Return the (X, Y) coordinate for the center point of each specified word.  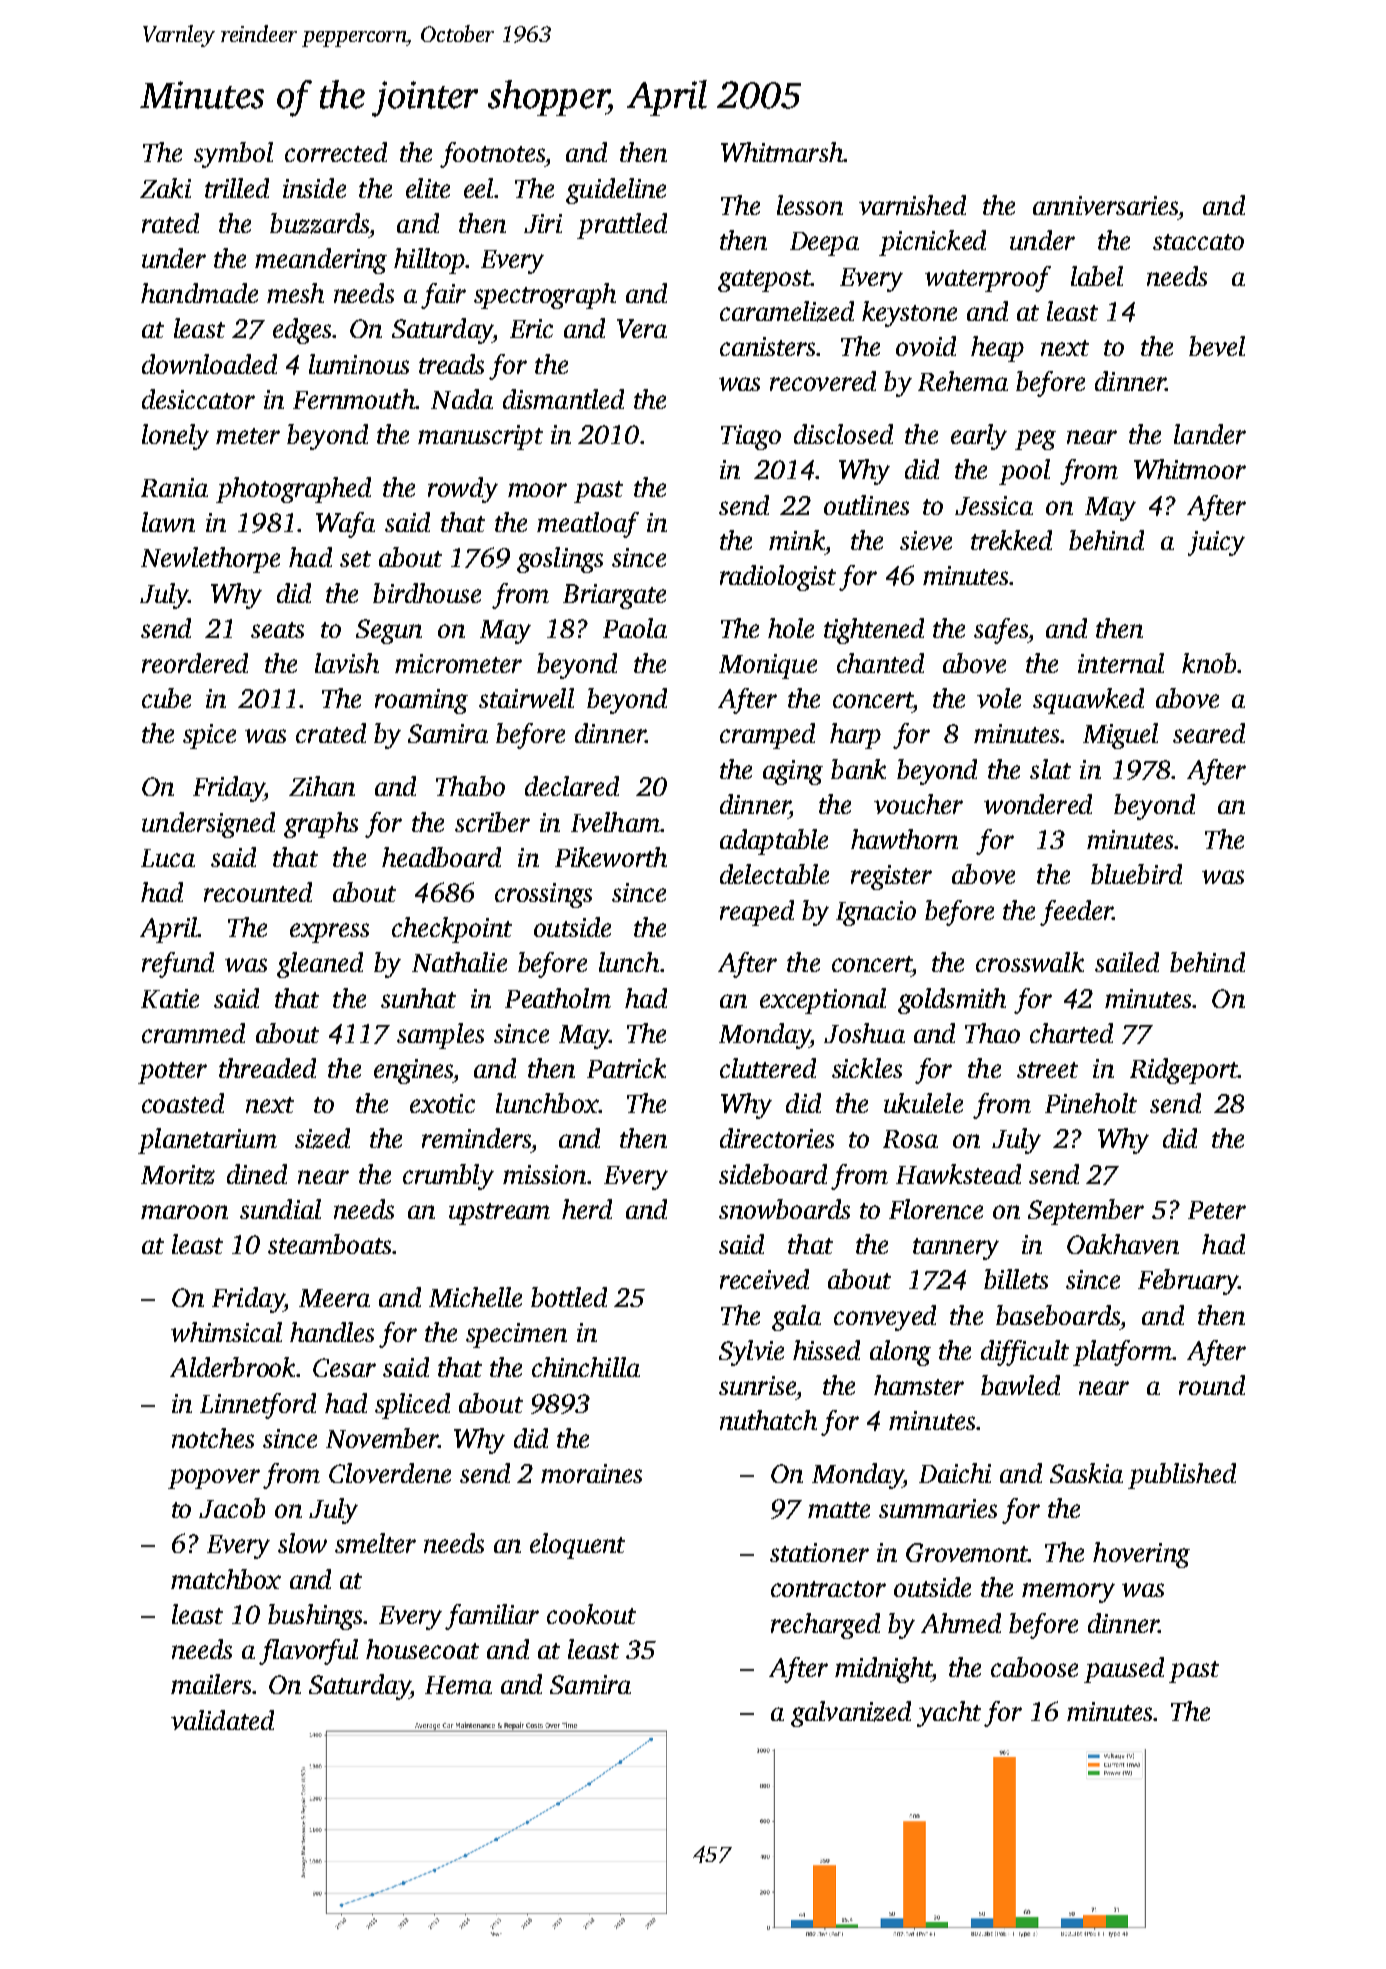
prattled (622, 226)
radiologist (778, 578)
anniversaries (1105, 205)
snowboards (784, 1209)
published (1182, 1476)
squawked (1088, 701)
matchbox (226, 1579)
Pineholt (1091, 1103)
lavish (347, 663)
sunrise (757, 1385)
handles (332, 1332)
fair (443, 296)
